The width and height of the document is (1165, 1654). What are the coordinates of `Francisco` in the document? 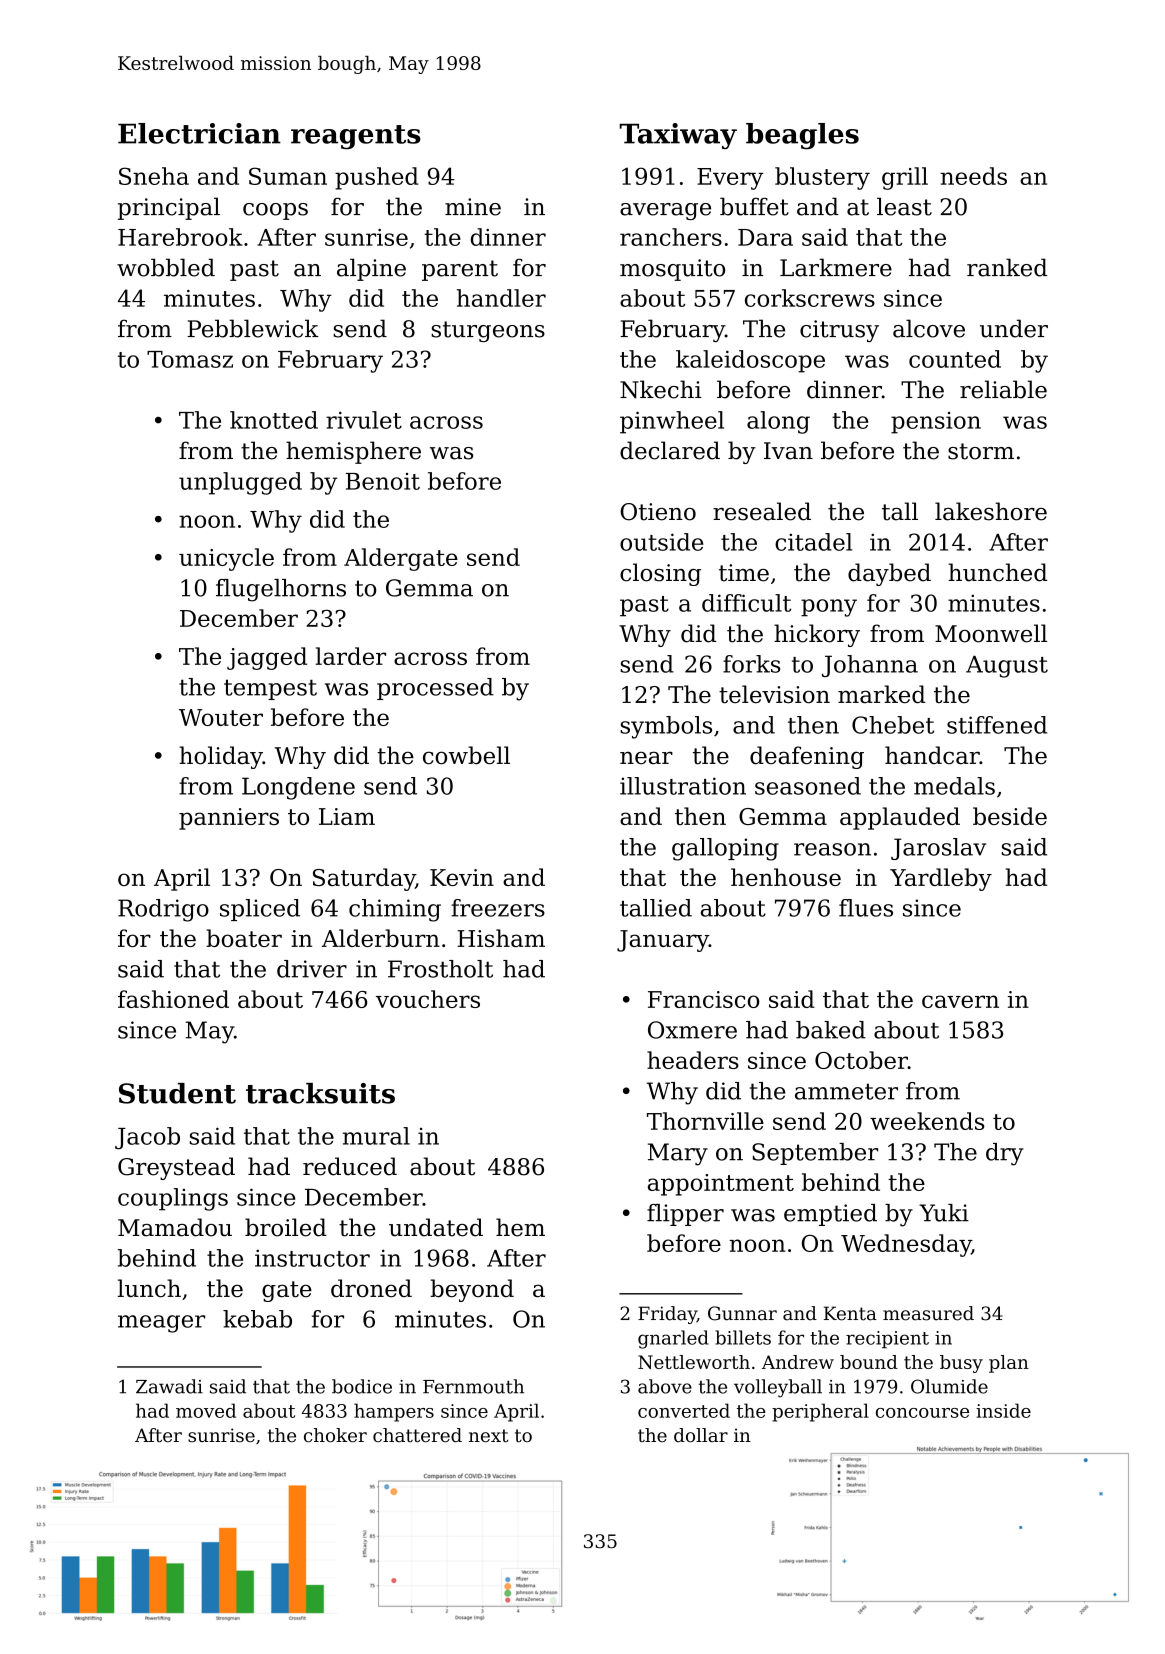 It's located at (704, 999).
